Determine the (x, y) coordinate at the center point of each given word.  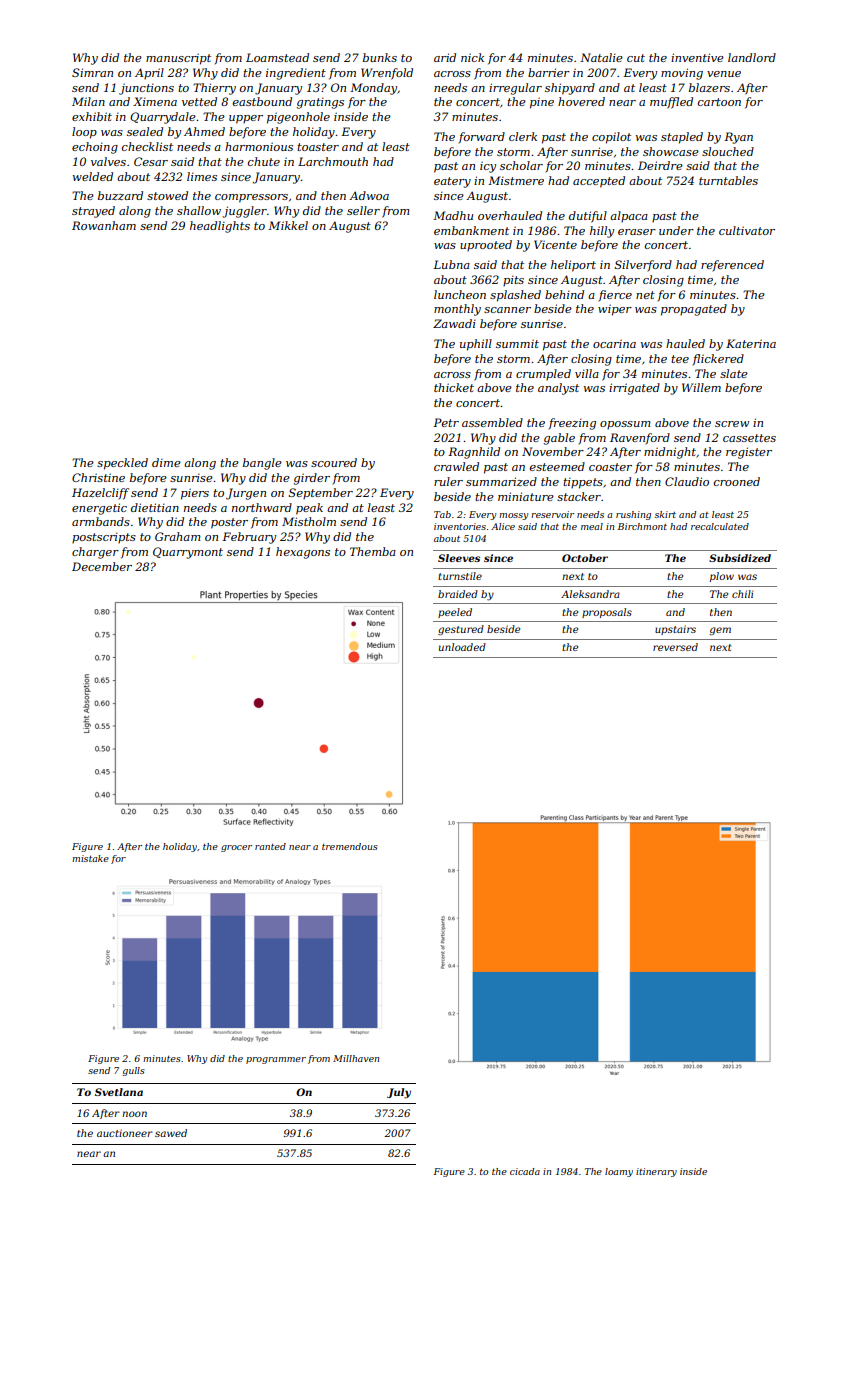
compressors (251, 198)
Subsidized (740, 558)
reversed (675, 647)
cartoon (719, 102)
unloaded (462, 647)
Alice (503, 526)
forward (481, 138)
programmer (276, 1060)
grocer (236, 848)
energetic (99, 509)
